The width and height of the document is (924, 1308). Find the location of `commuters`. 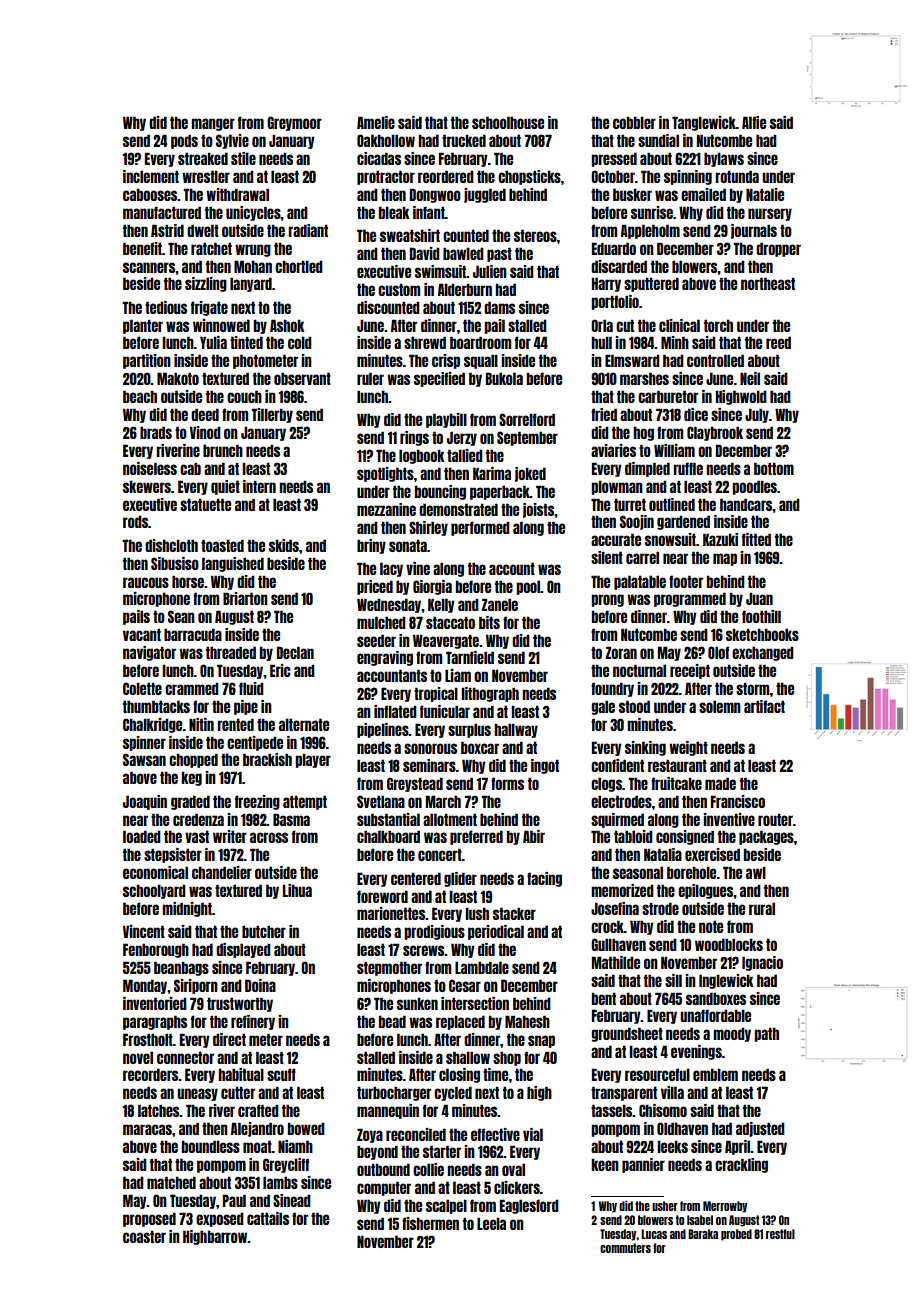

commuters is located at coordinates (625, 1248).
